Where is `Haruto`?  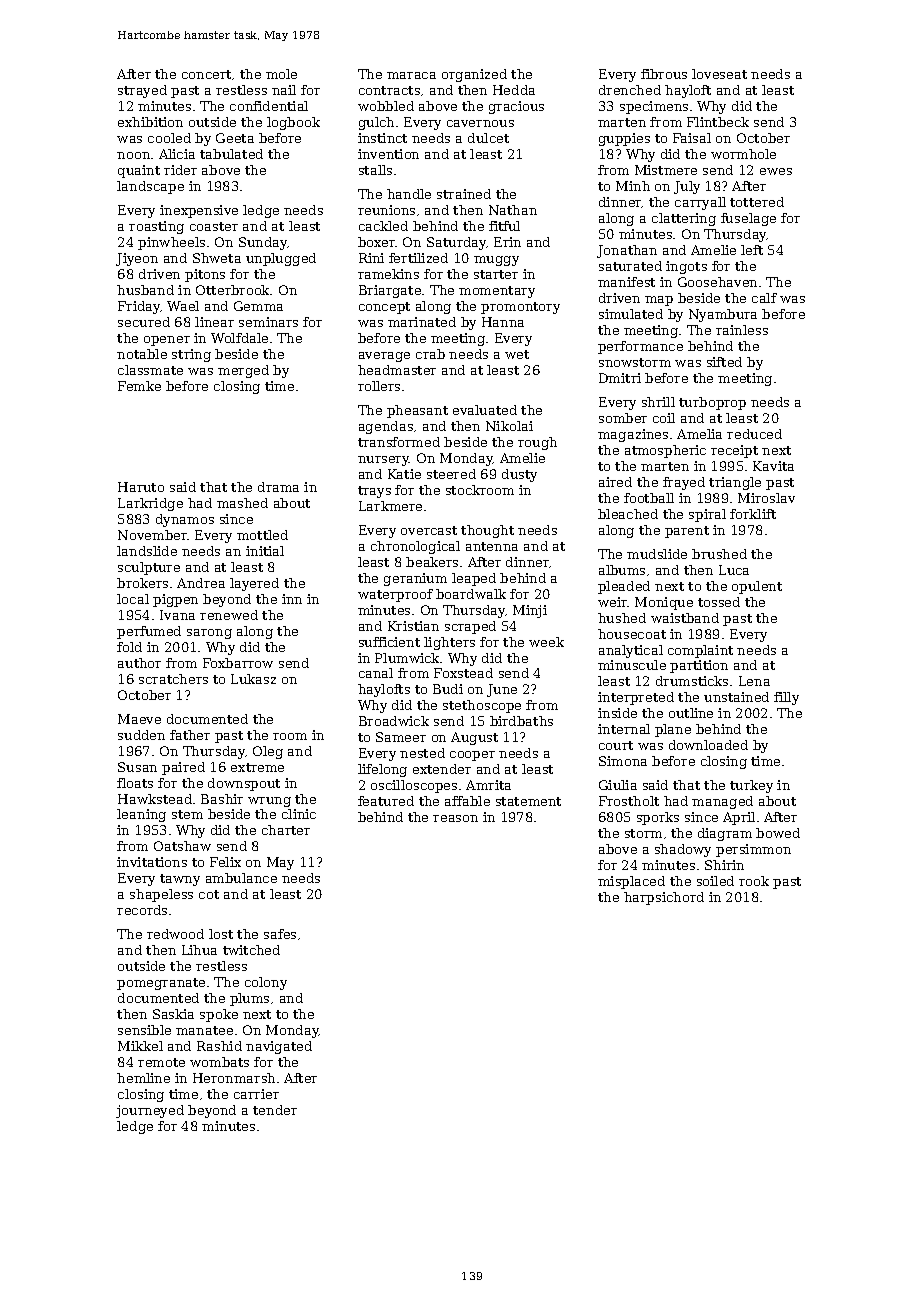
Haruto is located at coordinates (141, 487).
